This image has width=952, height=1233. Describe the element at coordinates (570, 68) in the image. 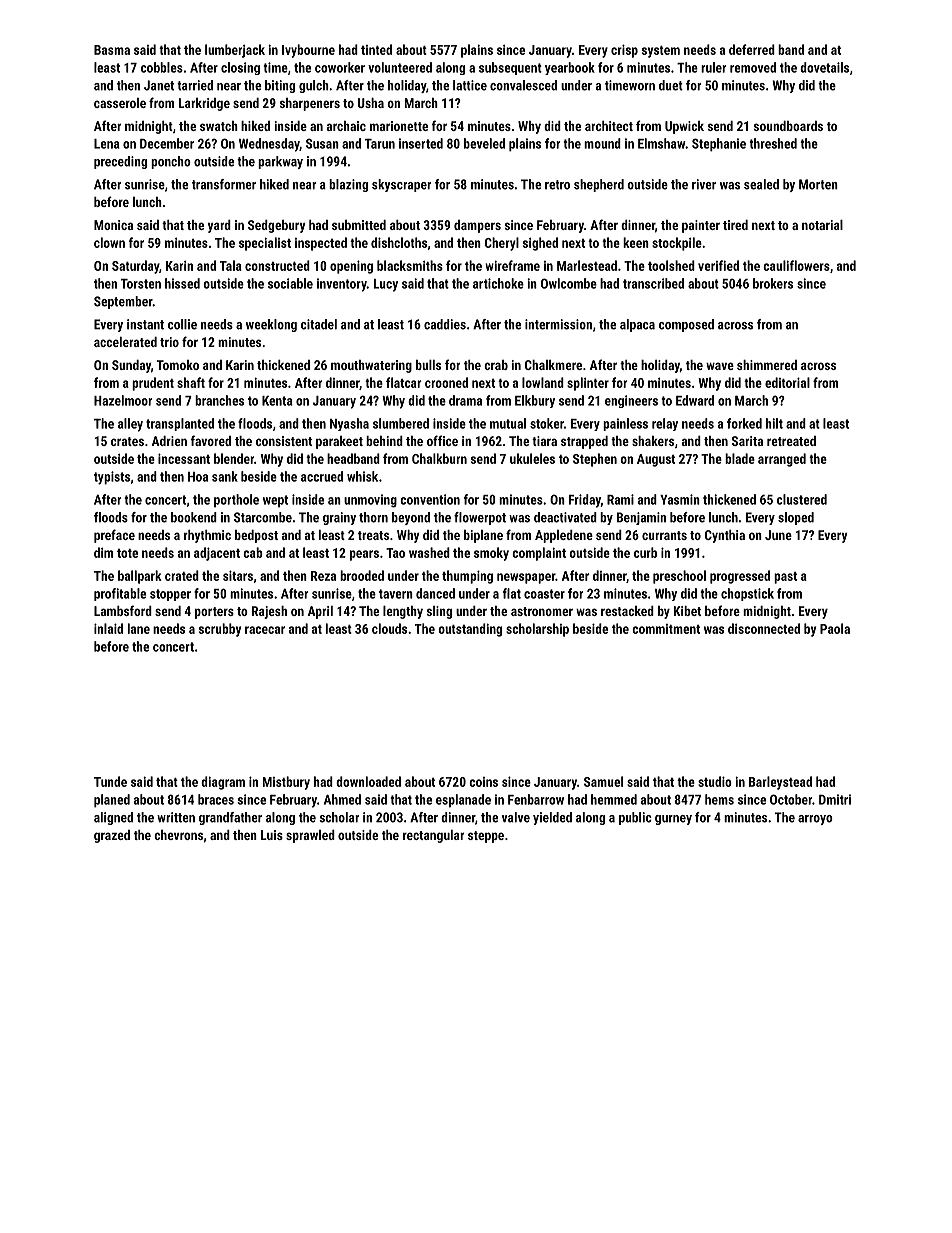

I see `yearbook` at that location.
